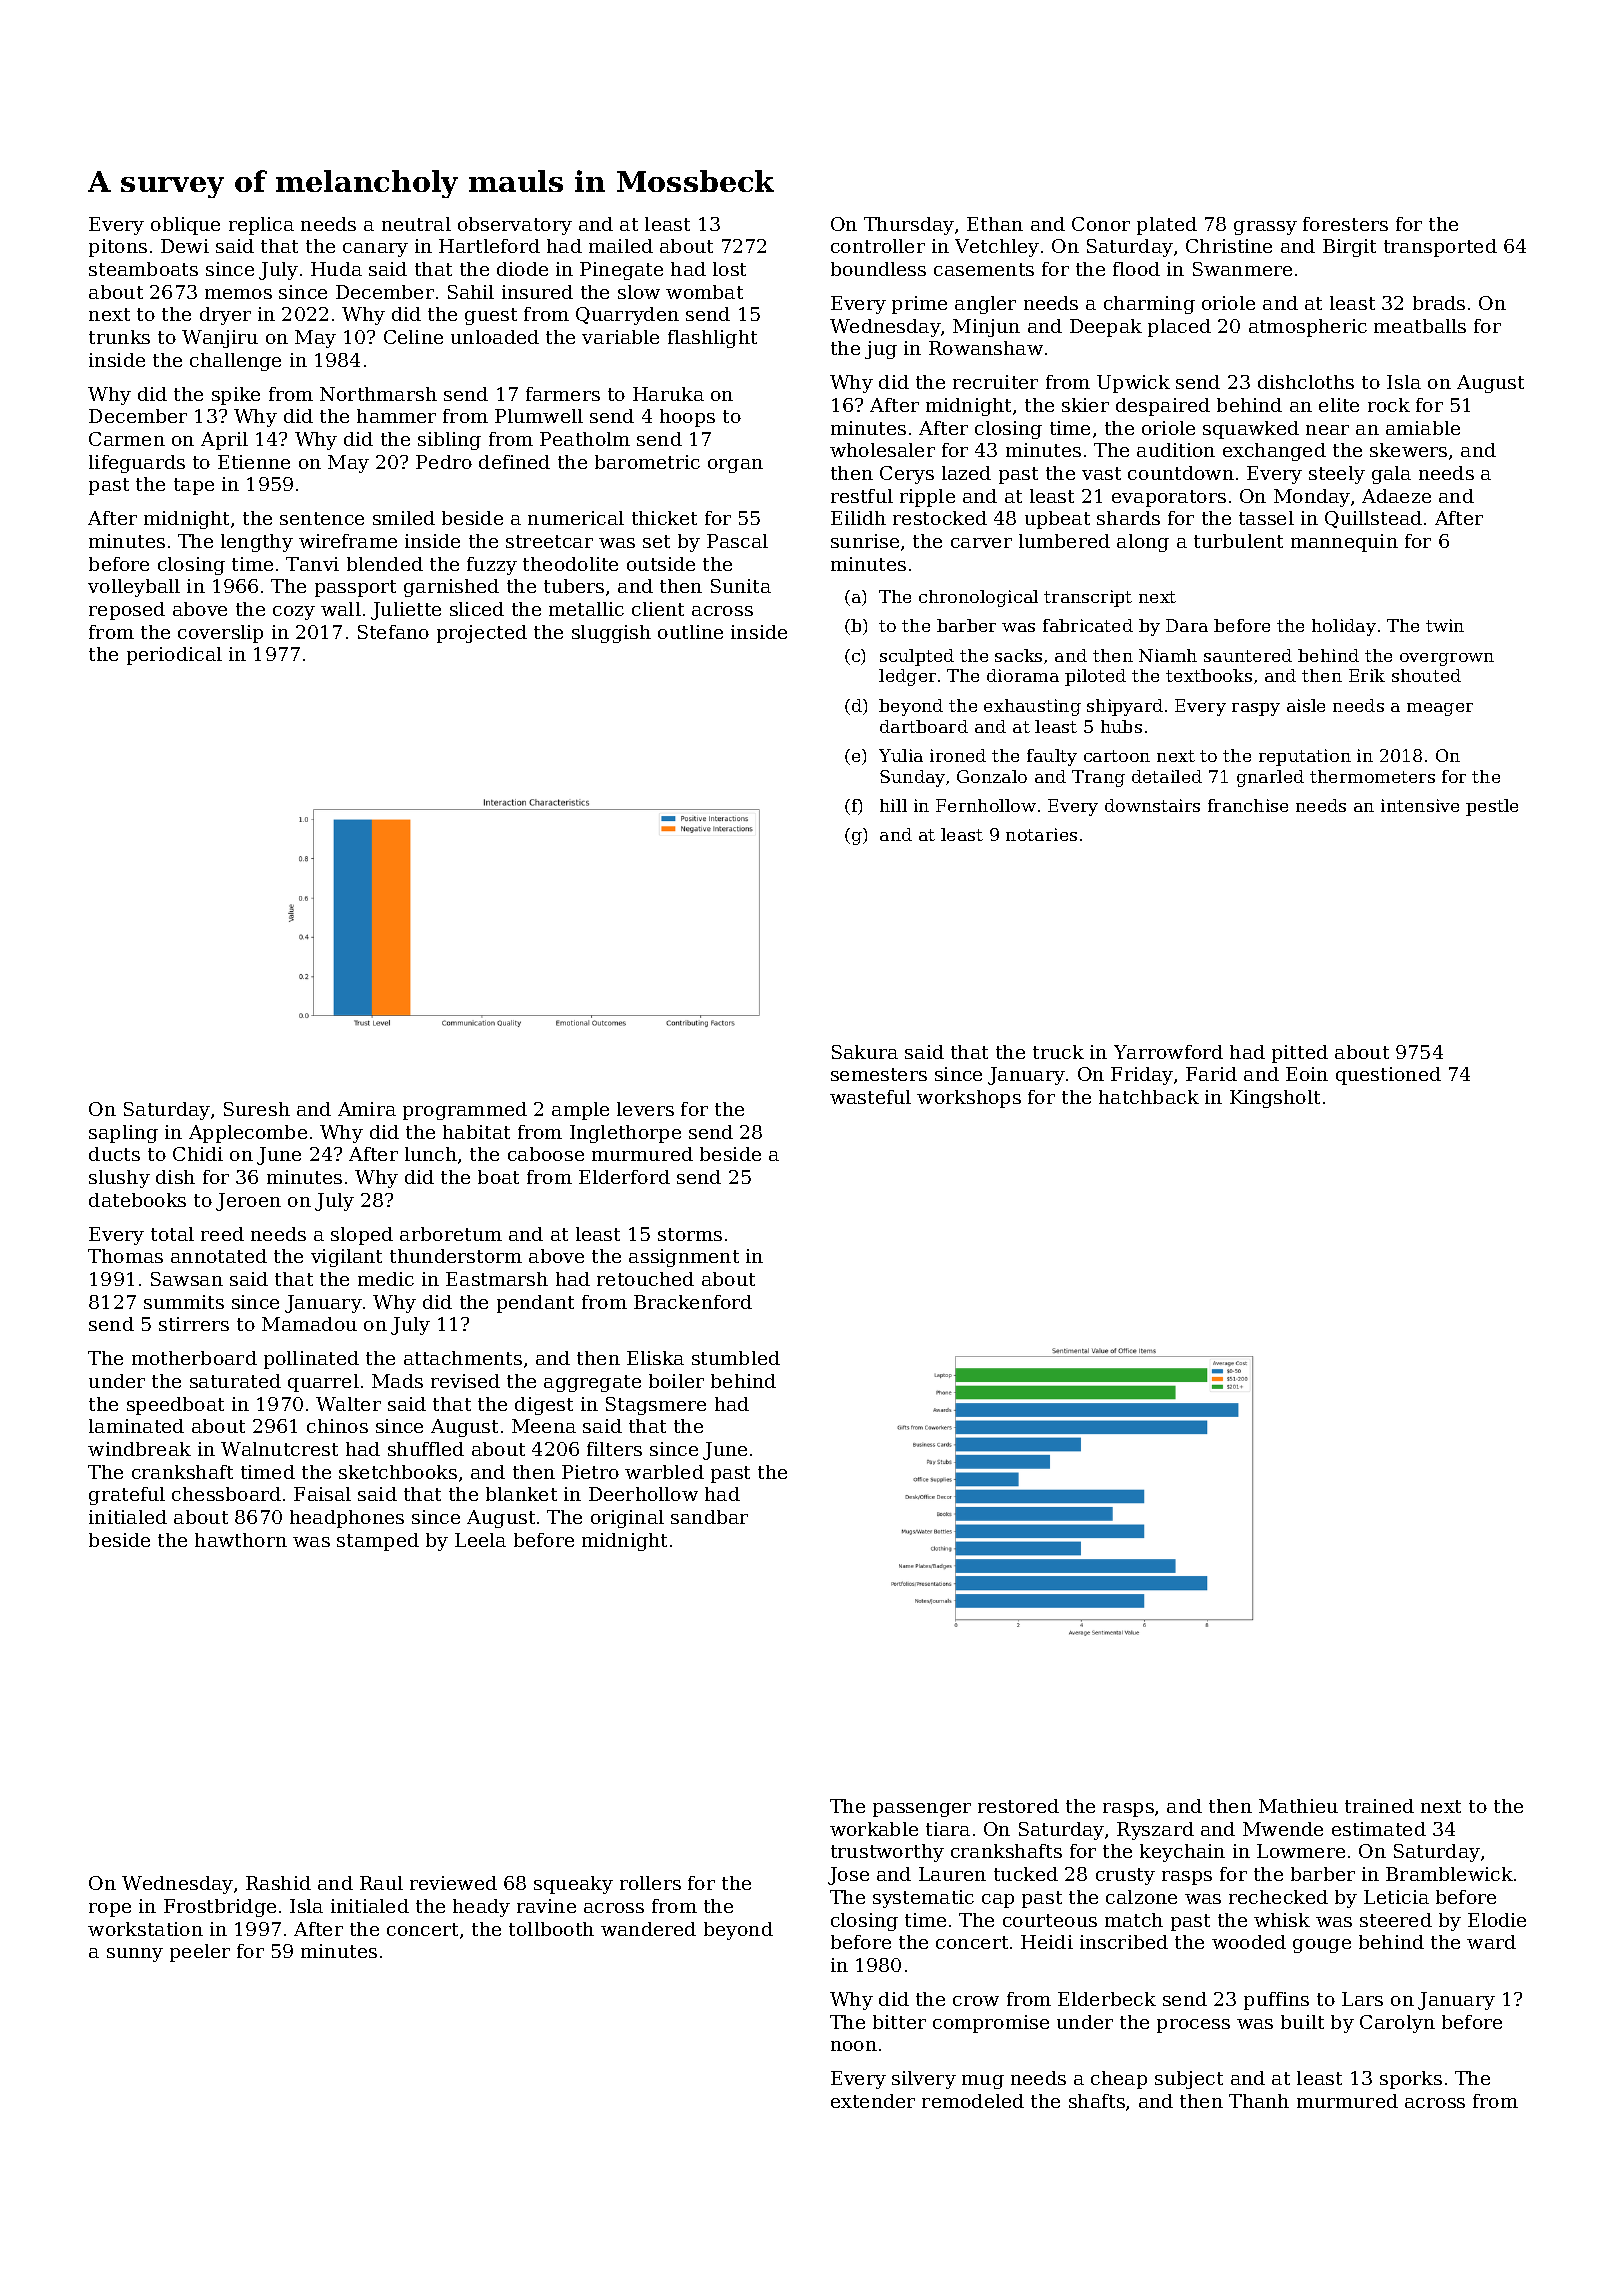 The image size is (1620, 2292). I want to click on Amira, so click(367, 1109).
